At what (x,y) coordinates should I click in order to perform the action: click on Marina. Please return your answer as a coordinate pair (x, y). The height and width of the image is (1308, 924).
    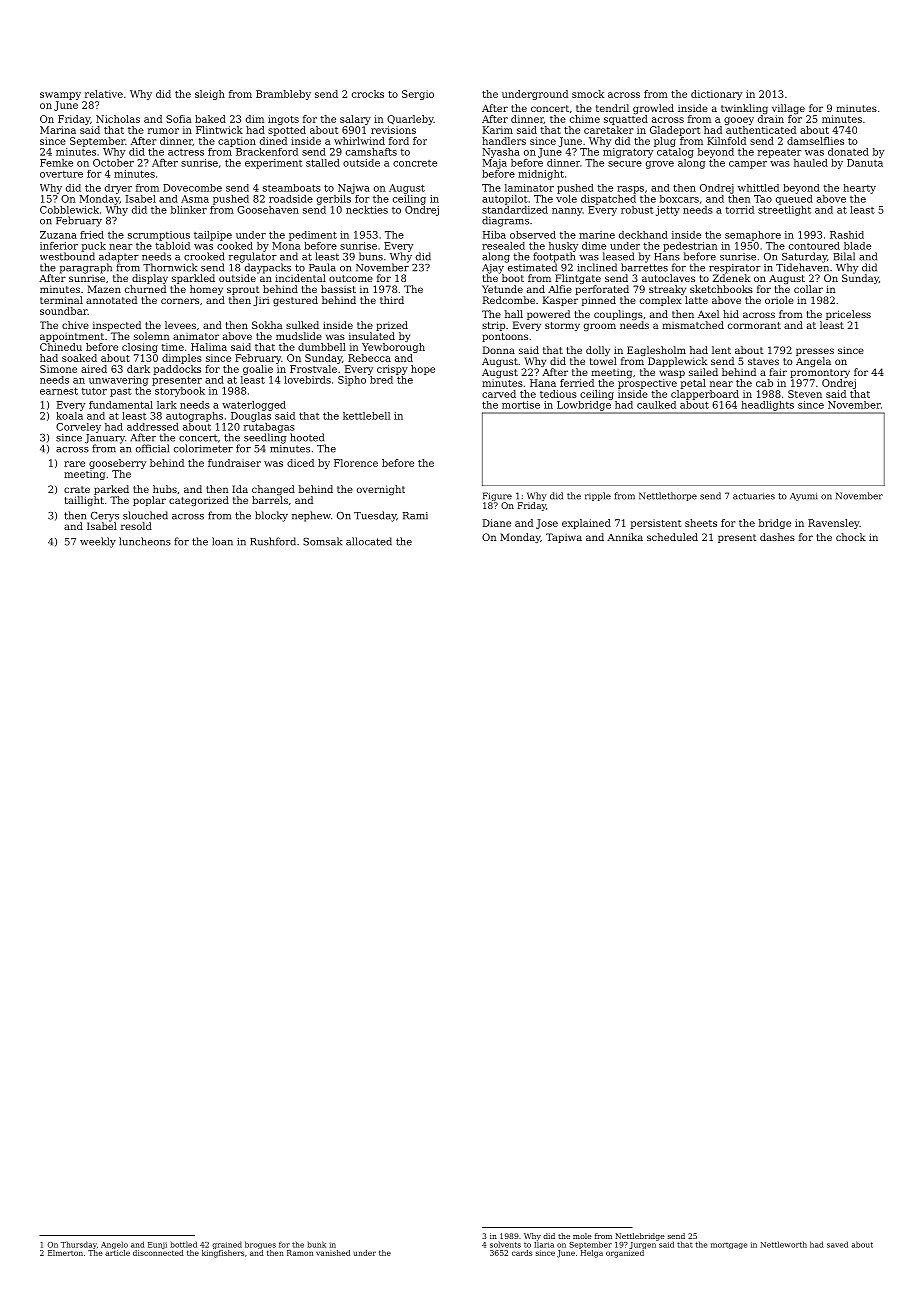
    Looking at the image, I should click on (58, 130).
